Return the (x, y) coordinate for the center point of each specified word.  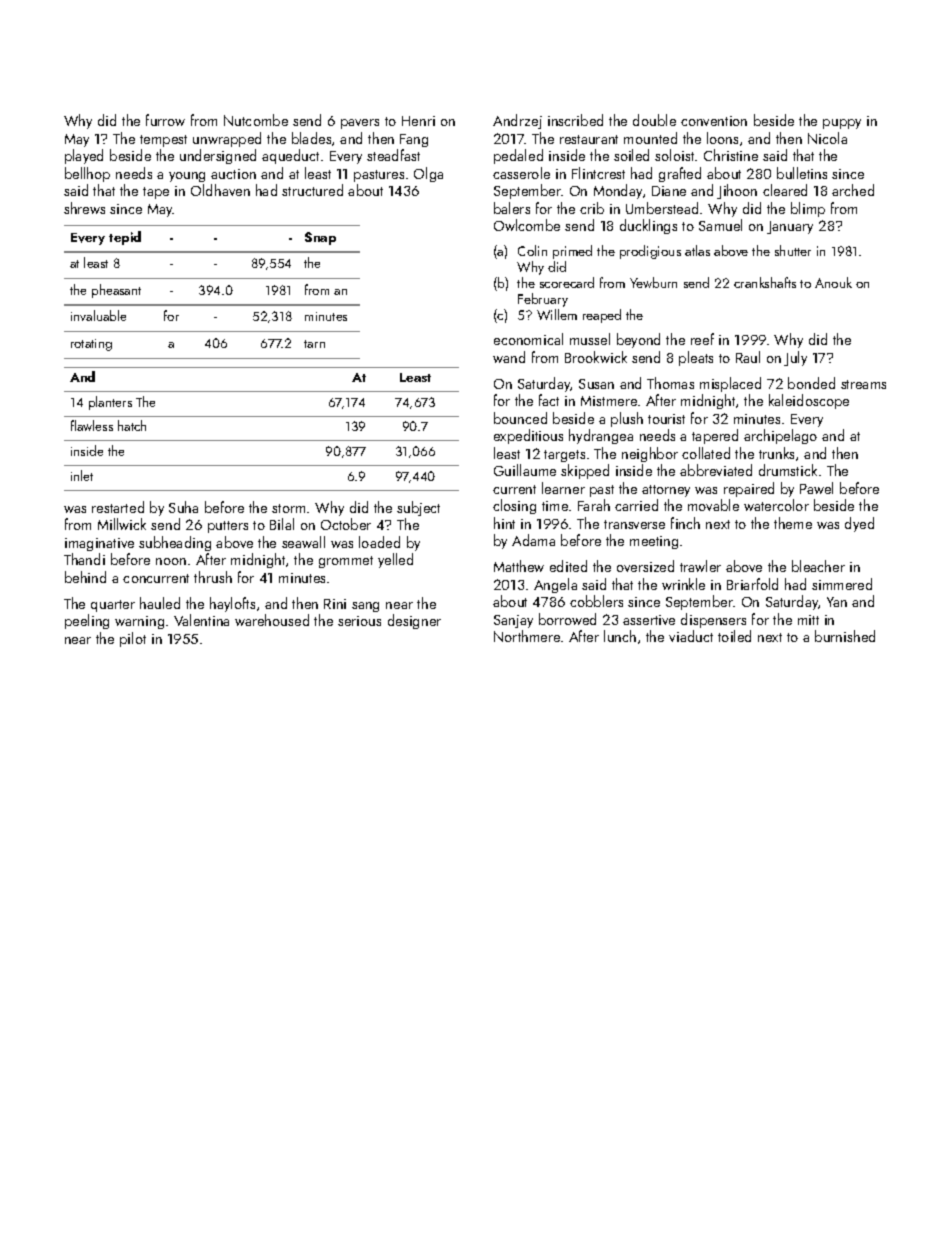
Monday (618, 191)
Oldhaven (220, 190)
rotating (91, 345)
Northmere (527, 636)
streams (863, 384)
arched (853, 190)
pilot (133, 639)
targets (564, 456)
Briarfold (752, 584)
